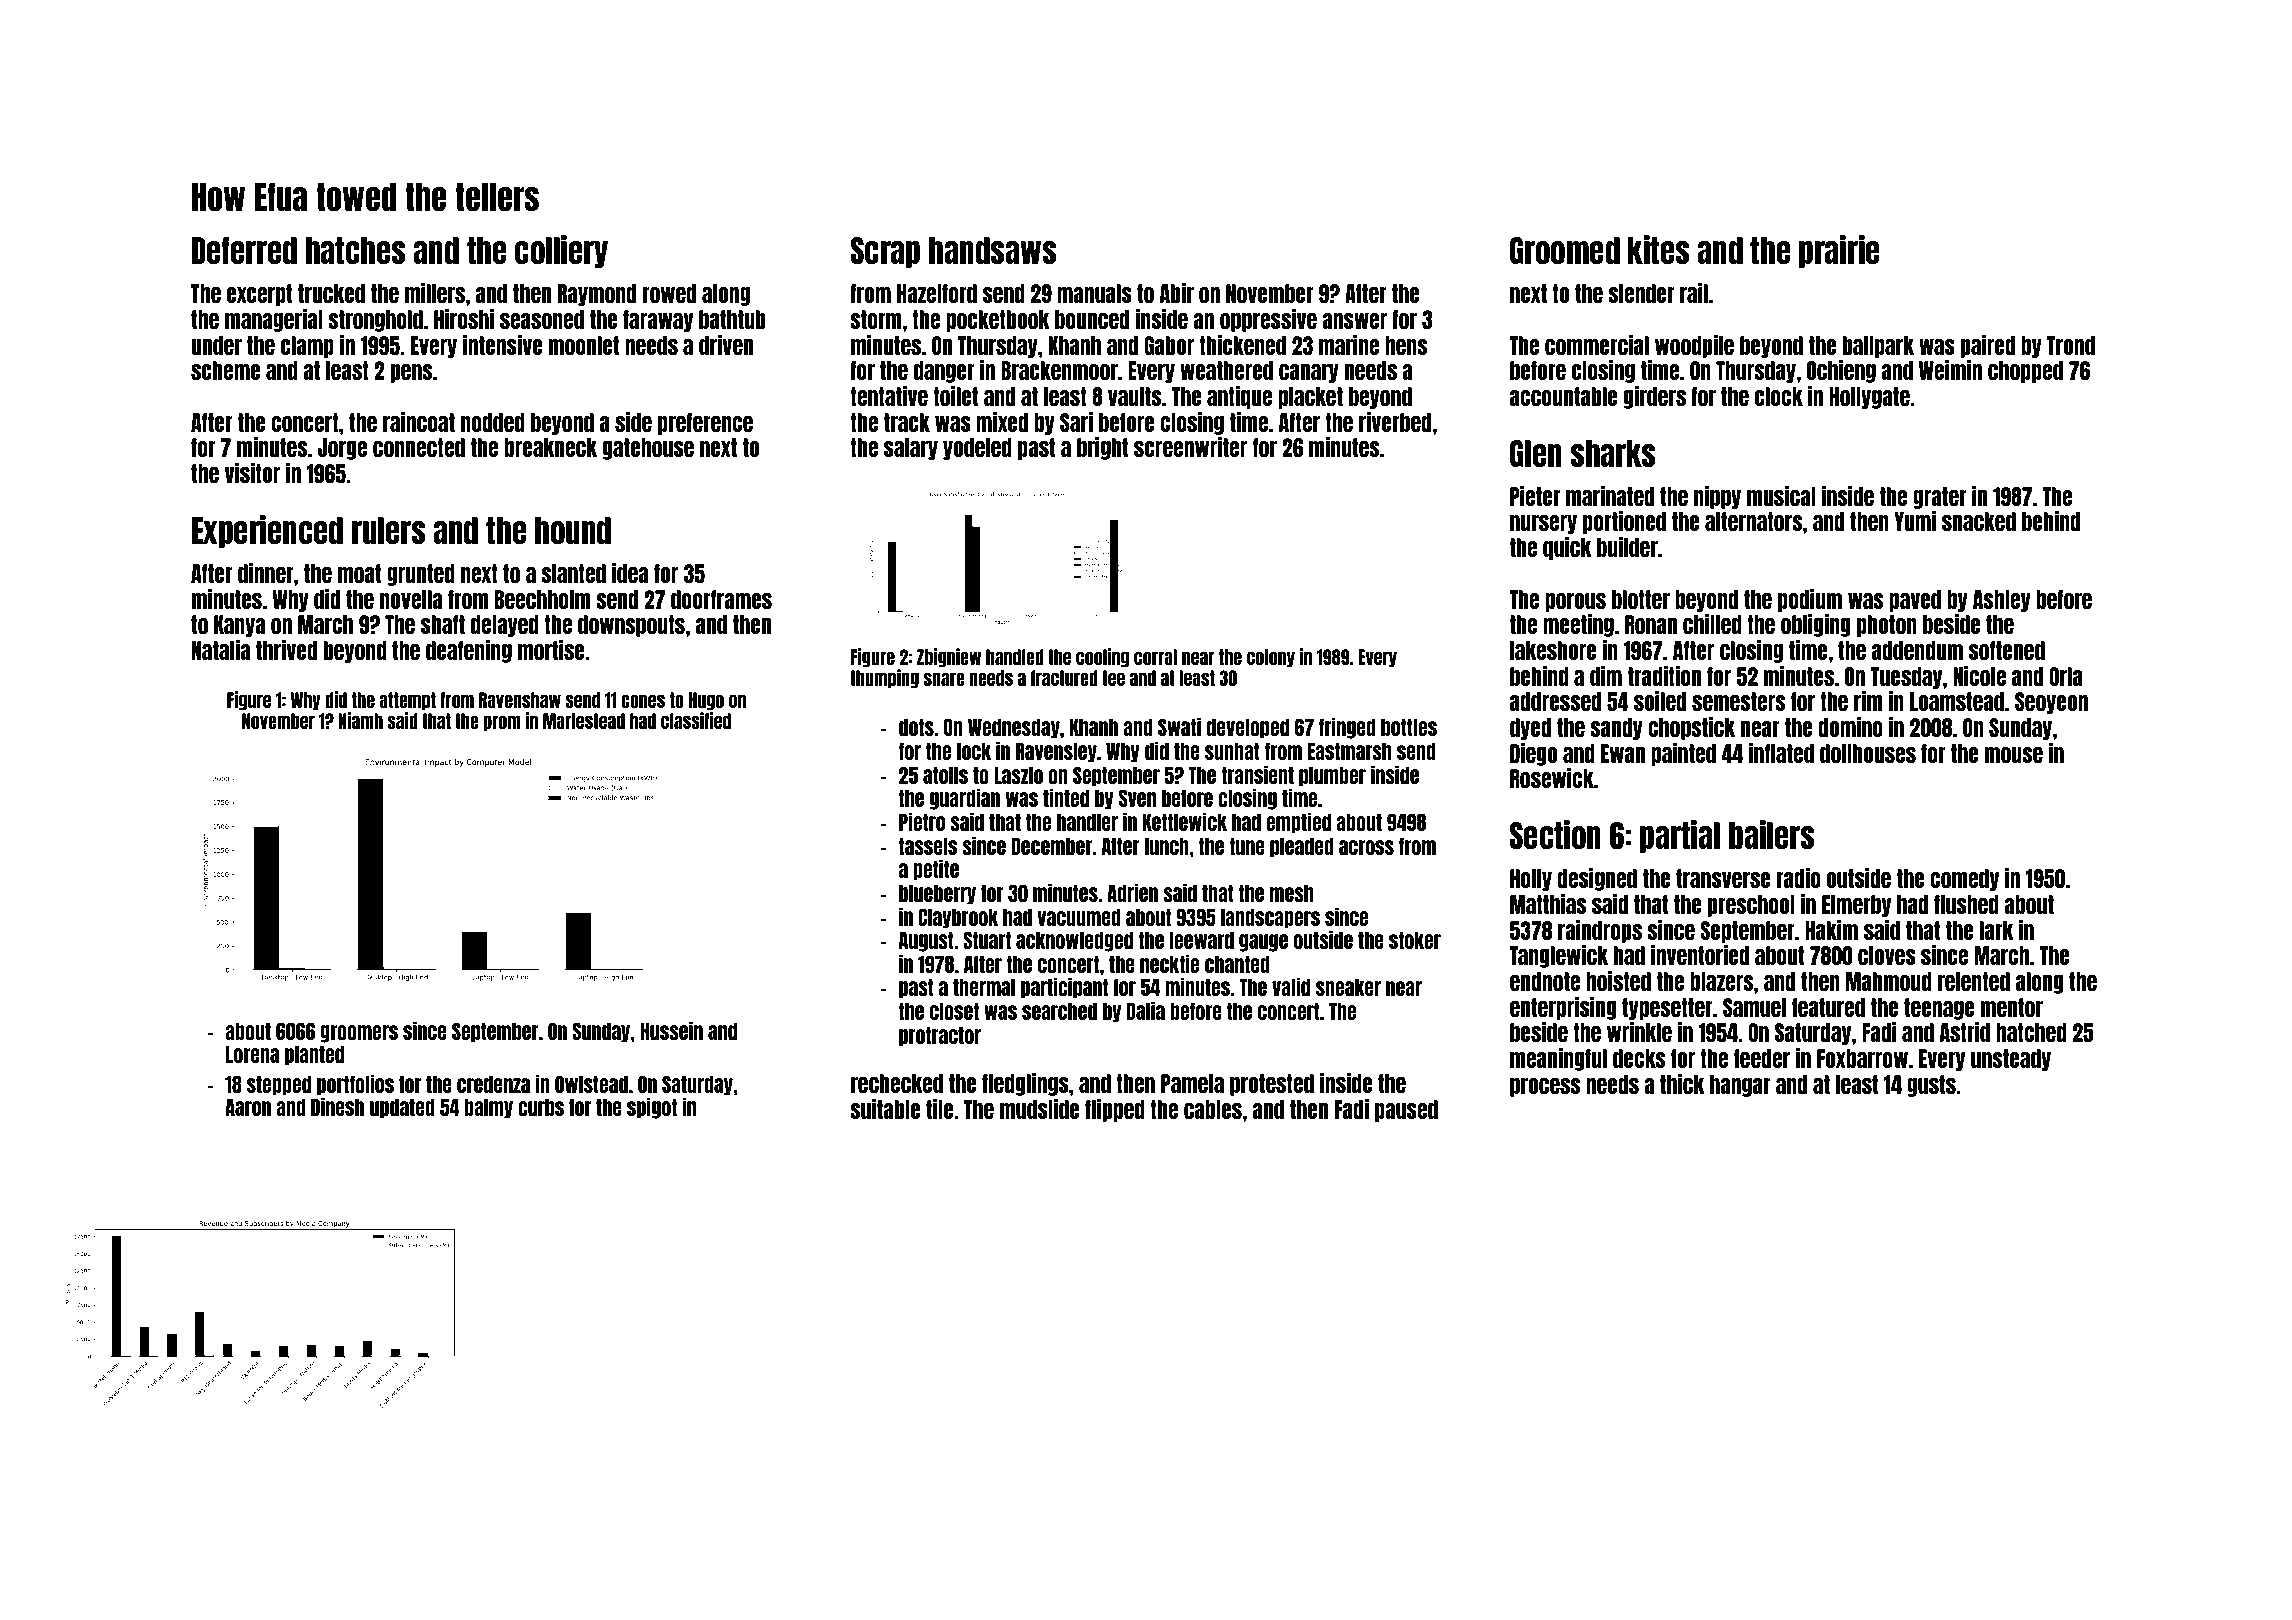 The image size is (2292, 1620). What do you see at coordinates (2071, 345) in the screenshot?
I see `Trond` at bounding box center [2071, 345].
